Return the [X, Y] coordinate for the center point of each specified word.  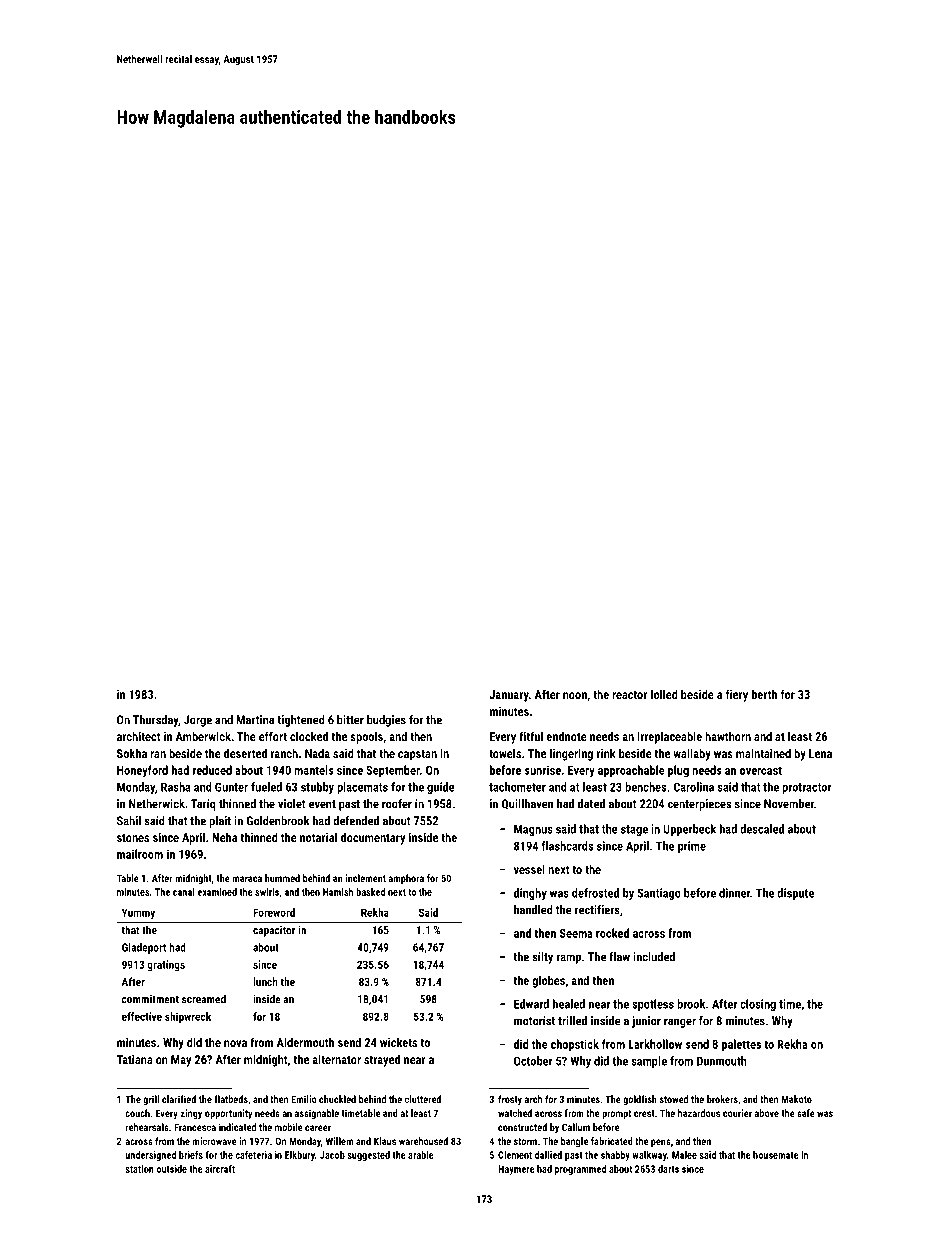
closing [758, 1005]
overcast [761, 770]
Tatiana [135, 1059]
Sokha [132, 753]
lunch [265, 981]
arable [421, 1155]
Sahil [129, 821]
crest [644, 1113]
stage [634, 830]
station [139, 1169]
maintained [763, 753]
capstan [417, 755]
